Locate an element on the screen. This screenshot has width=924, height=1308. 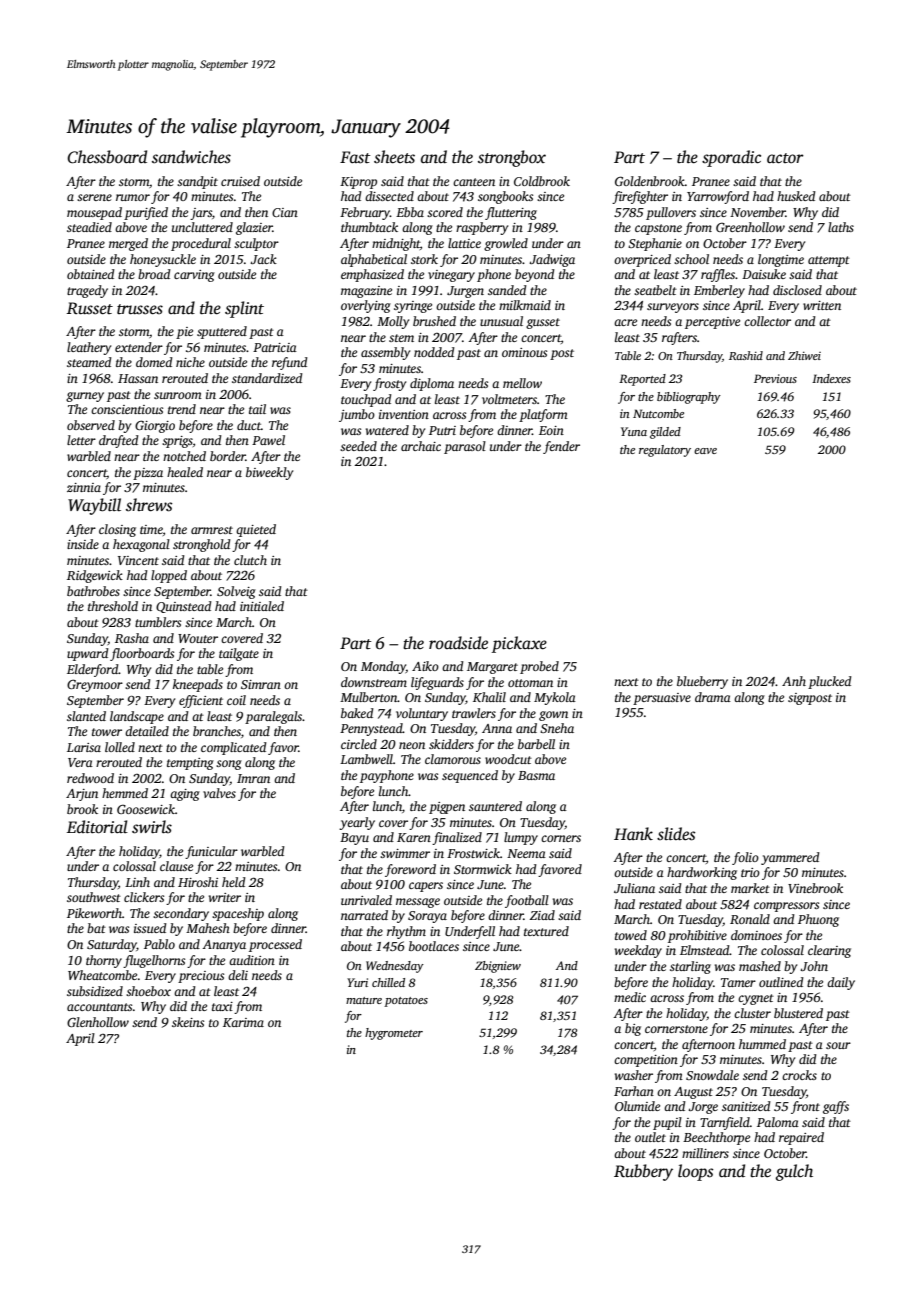
leathery is located at coordinates (89, 348).
